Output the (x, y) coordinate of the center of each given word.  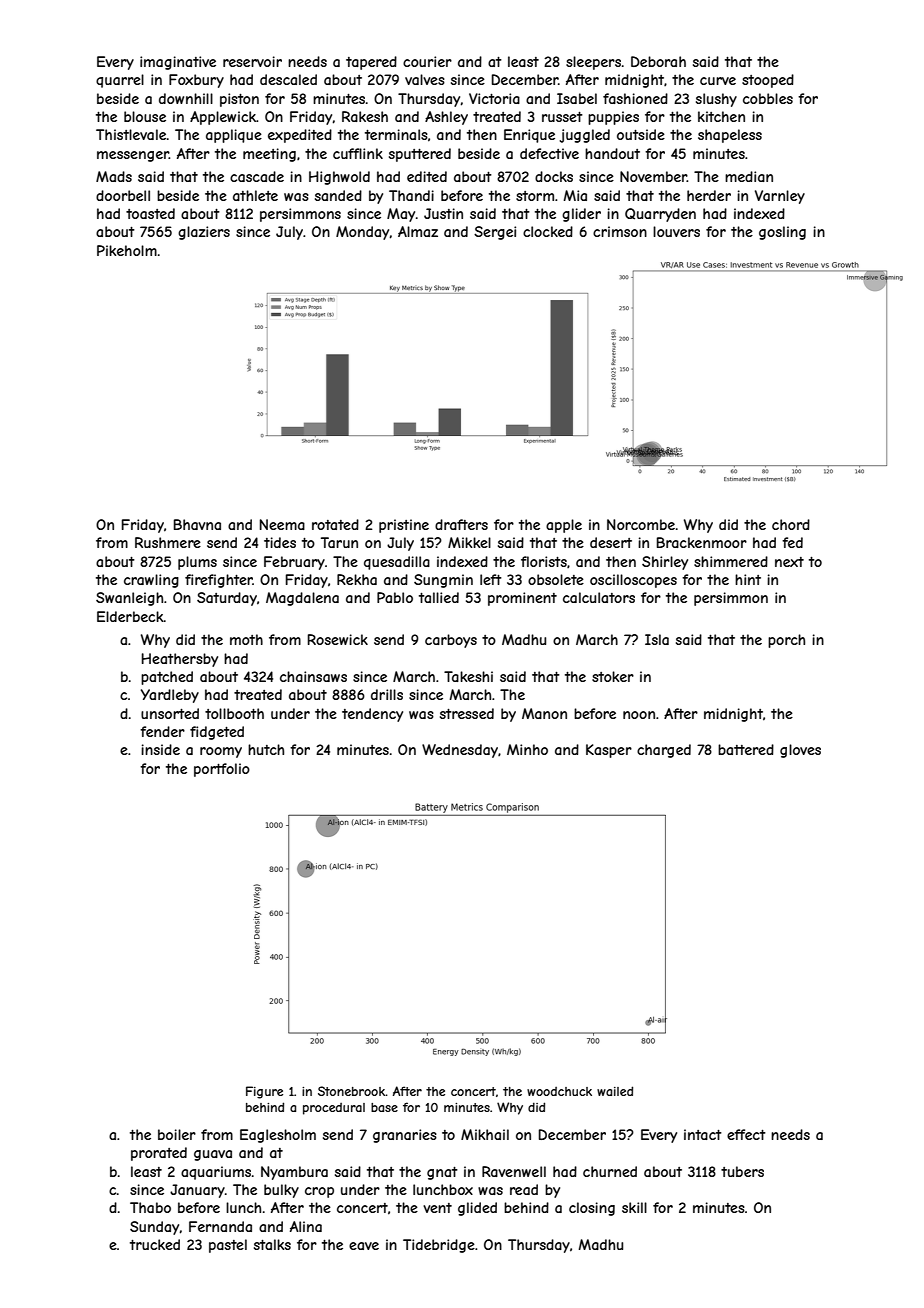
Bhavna (197, 524)
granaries (405, 1136)
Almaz (418, 231)
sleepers (593, 63)
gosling (782, 233)
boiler (177, 1134)
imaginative (178, 63)
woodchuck (559, 1091)
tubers (742, 1171)
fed (792, 542)
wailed (615, 1091)
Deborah (658, 61)
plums (197, 563)
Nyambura (294, 1173)
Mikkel (469, 542)
